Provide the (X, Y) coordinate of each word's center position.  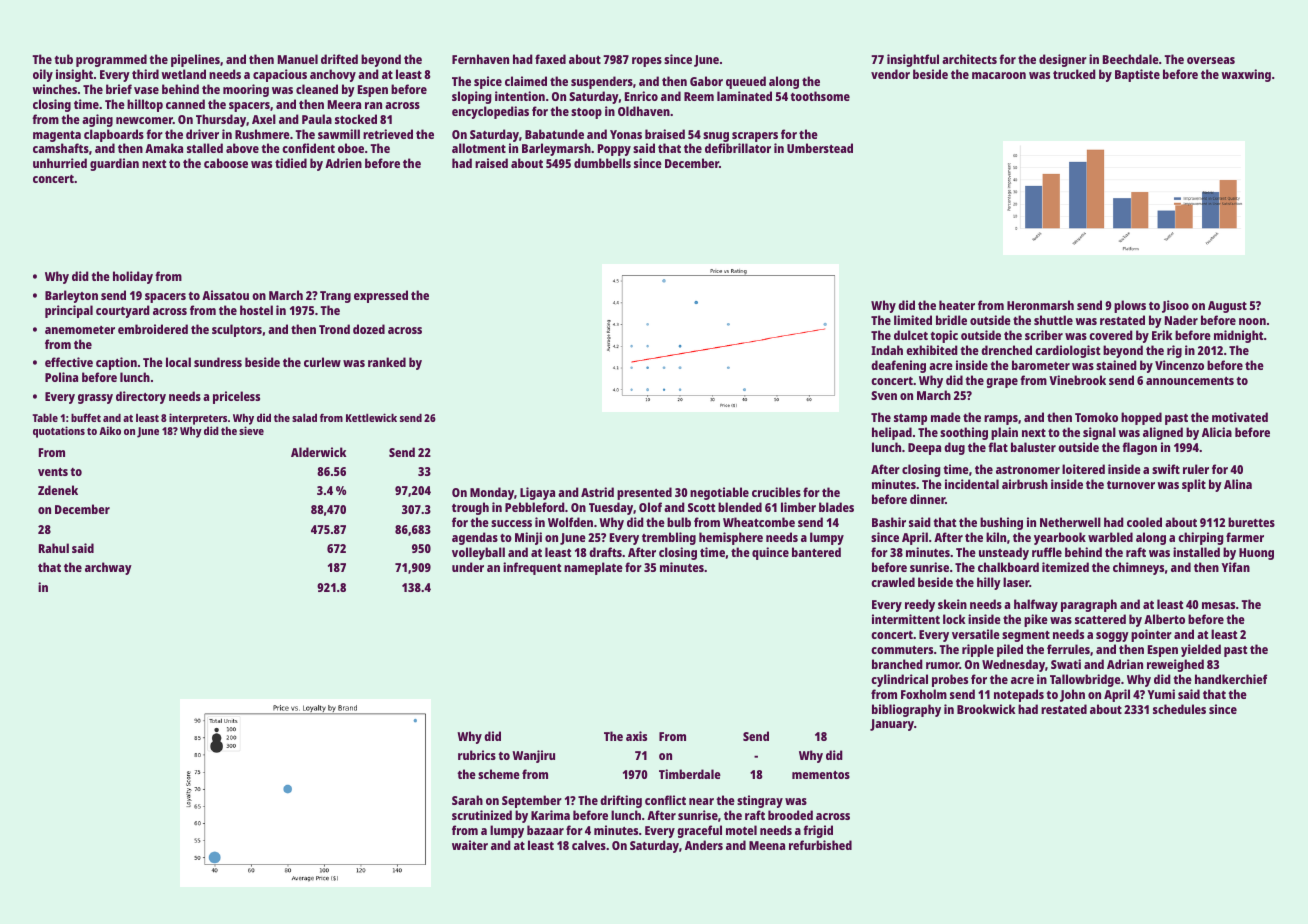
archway (108, 568)
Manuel (298, 59)
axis (636, 736)
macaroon (999, 75)
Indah (887, 350)
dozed (369, 329)
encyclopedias (490, 112)
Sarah (467, 800)
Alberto (1164, 619)
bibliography (906, 710)
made (946, 417)
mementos (821, 775)
